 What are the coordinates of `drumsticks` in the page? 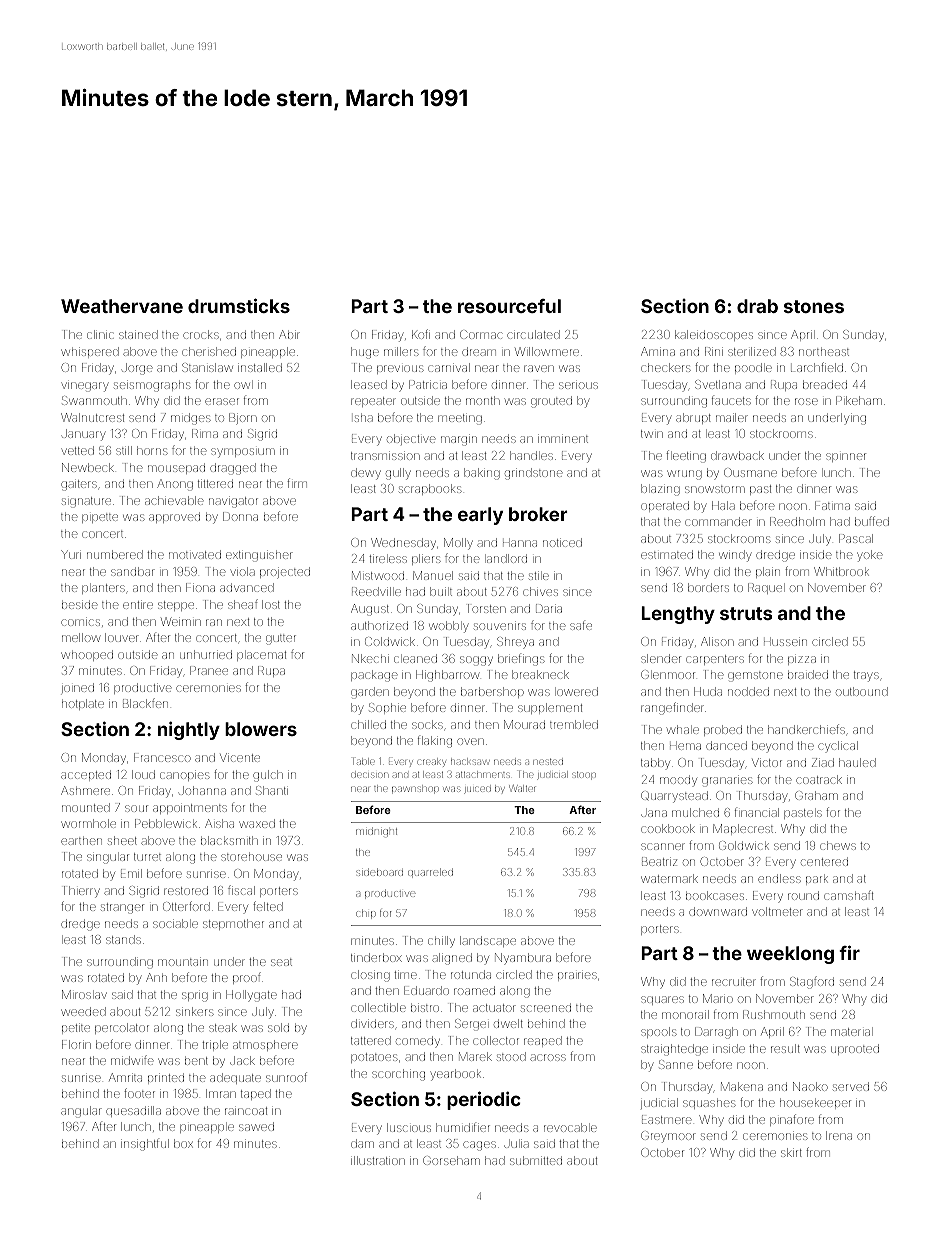 It's located at (239, 305).
